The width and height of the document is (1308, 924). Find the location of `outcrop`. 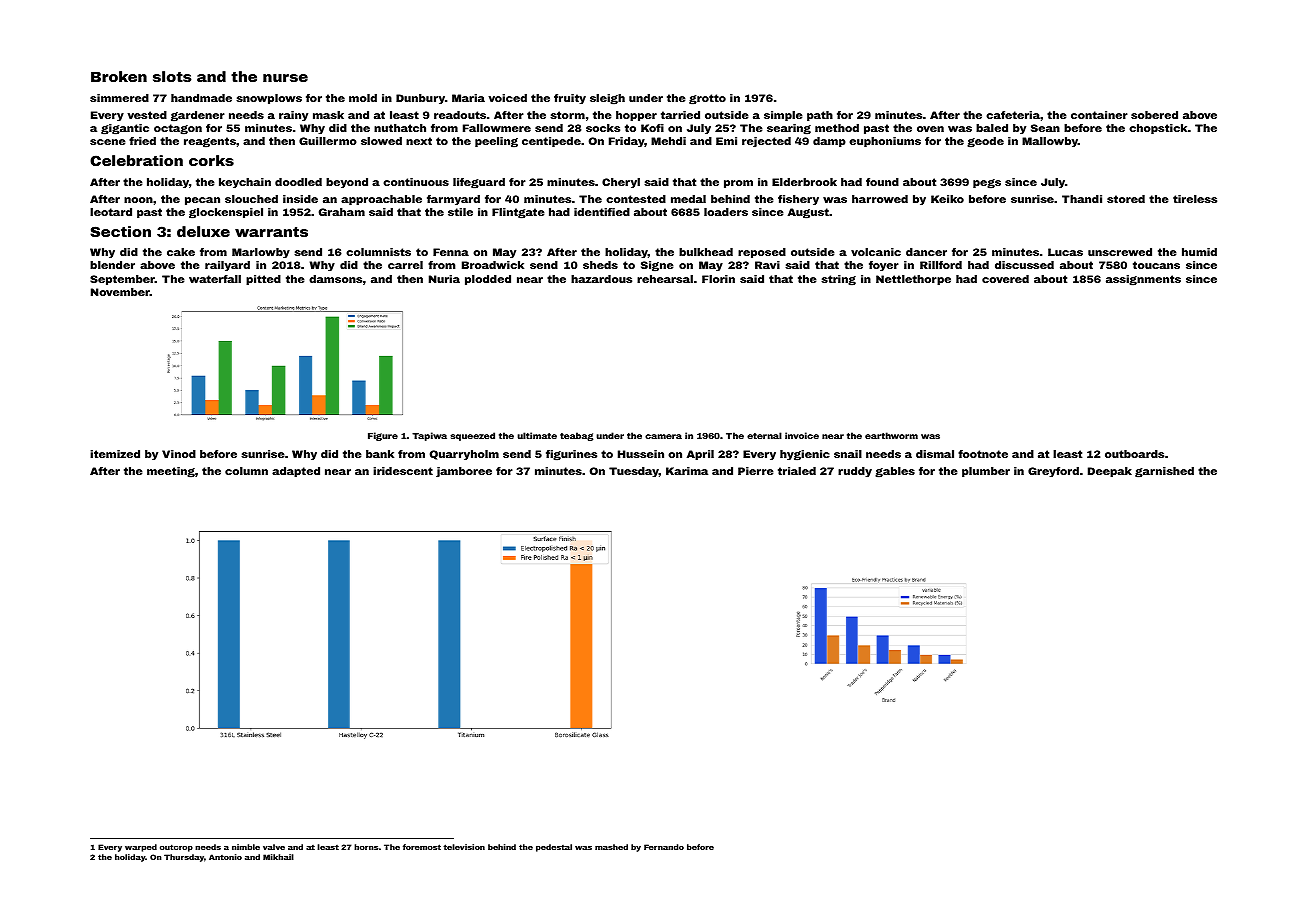

outcrop is located at coordinates (176, 848).
